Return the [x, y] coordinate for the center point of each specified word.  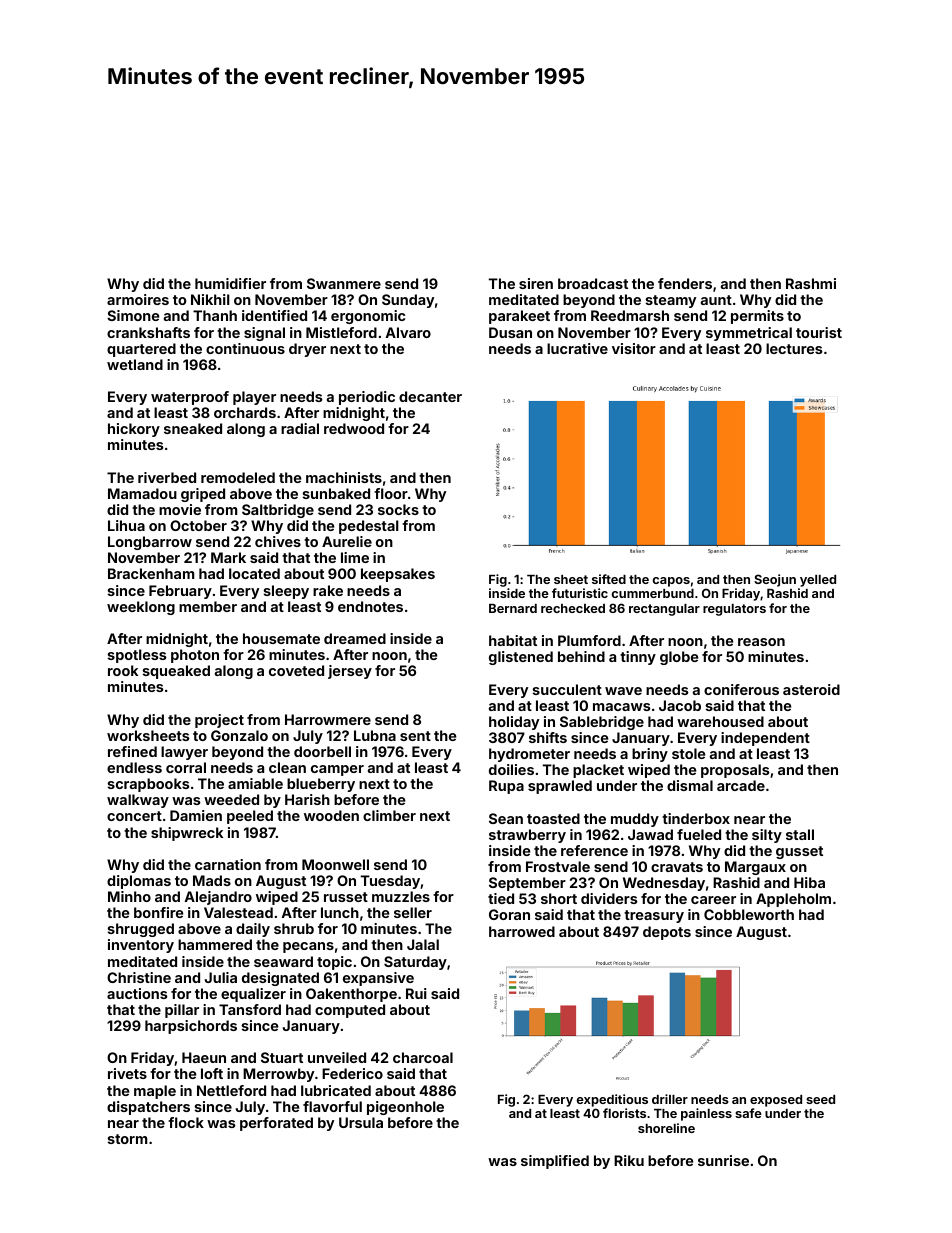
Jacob [680, 705]
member [208, 606]
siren [536, 283]
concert [134, 816]
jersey [350, 672]
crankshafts [148, 332]
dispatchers [148, 1108]
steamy [671, 301]
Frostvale [558, 866]
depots [667, 933]
